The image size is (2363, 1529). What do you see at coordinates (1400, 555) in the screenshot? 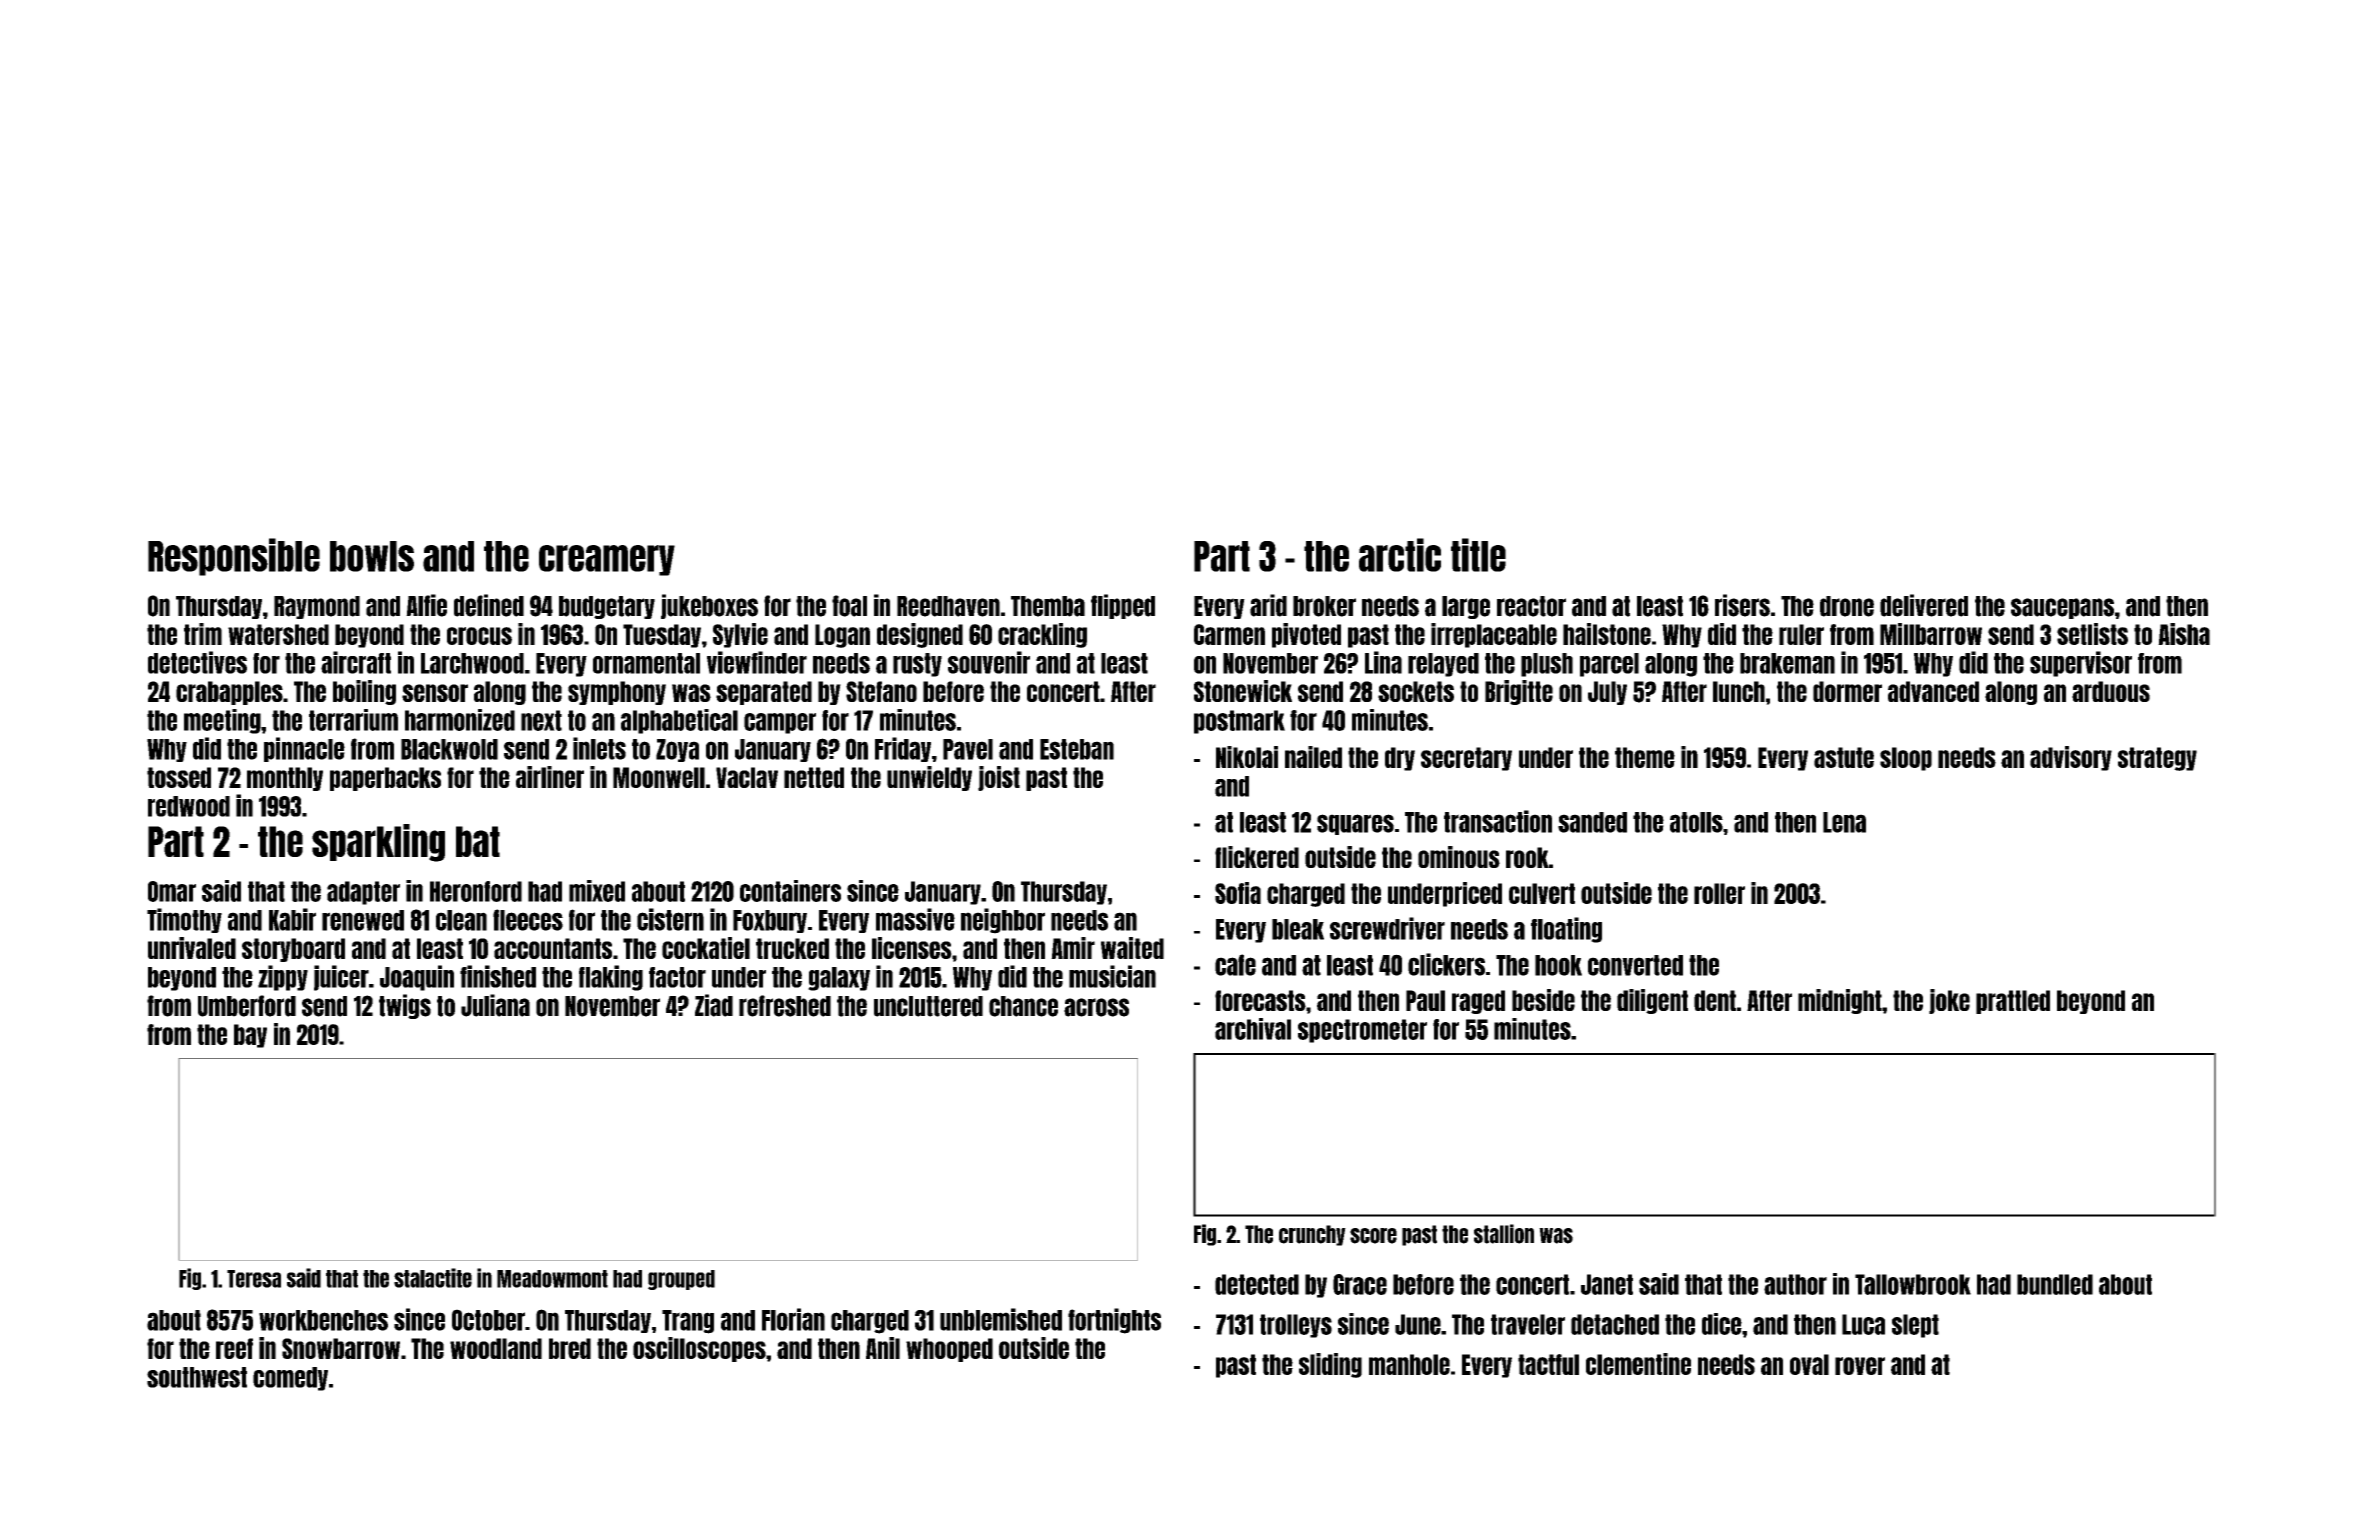
I see `arctic` at bounding box center [1400, 555].
